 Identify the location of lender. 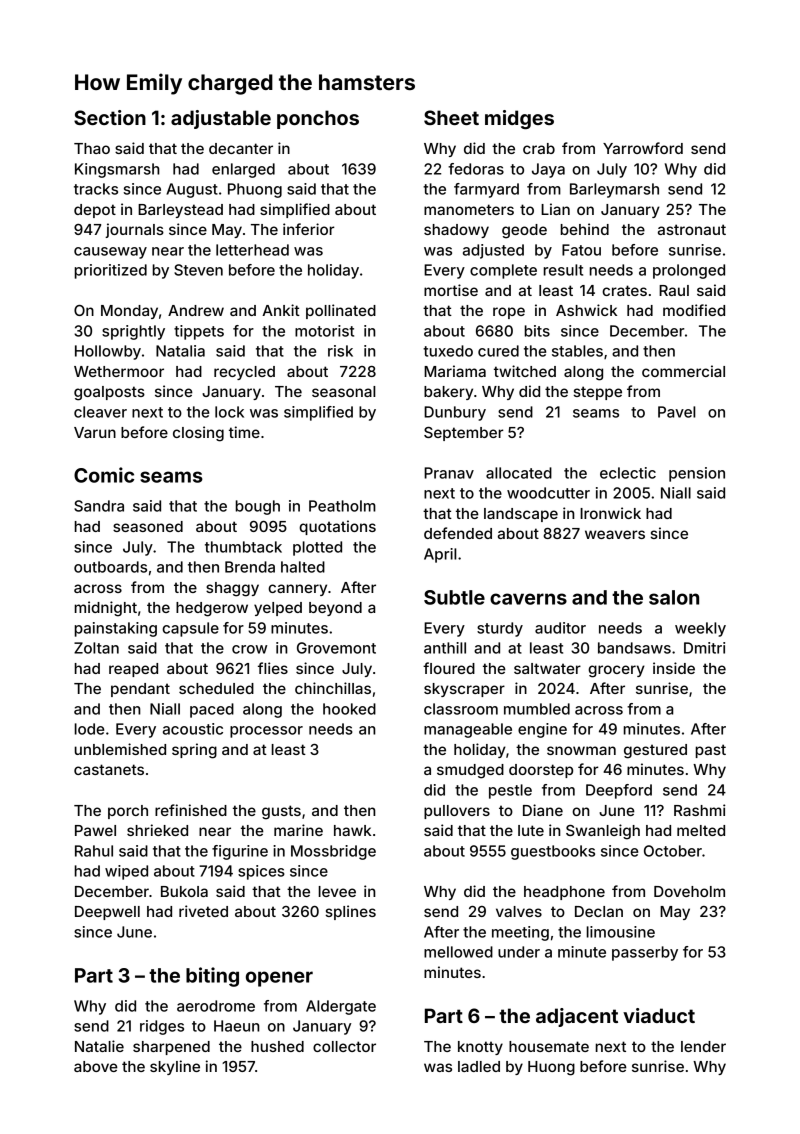
(703, 1046).
